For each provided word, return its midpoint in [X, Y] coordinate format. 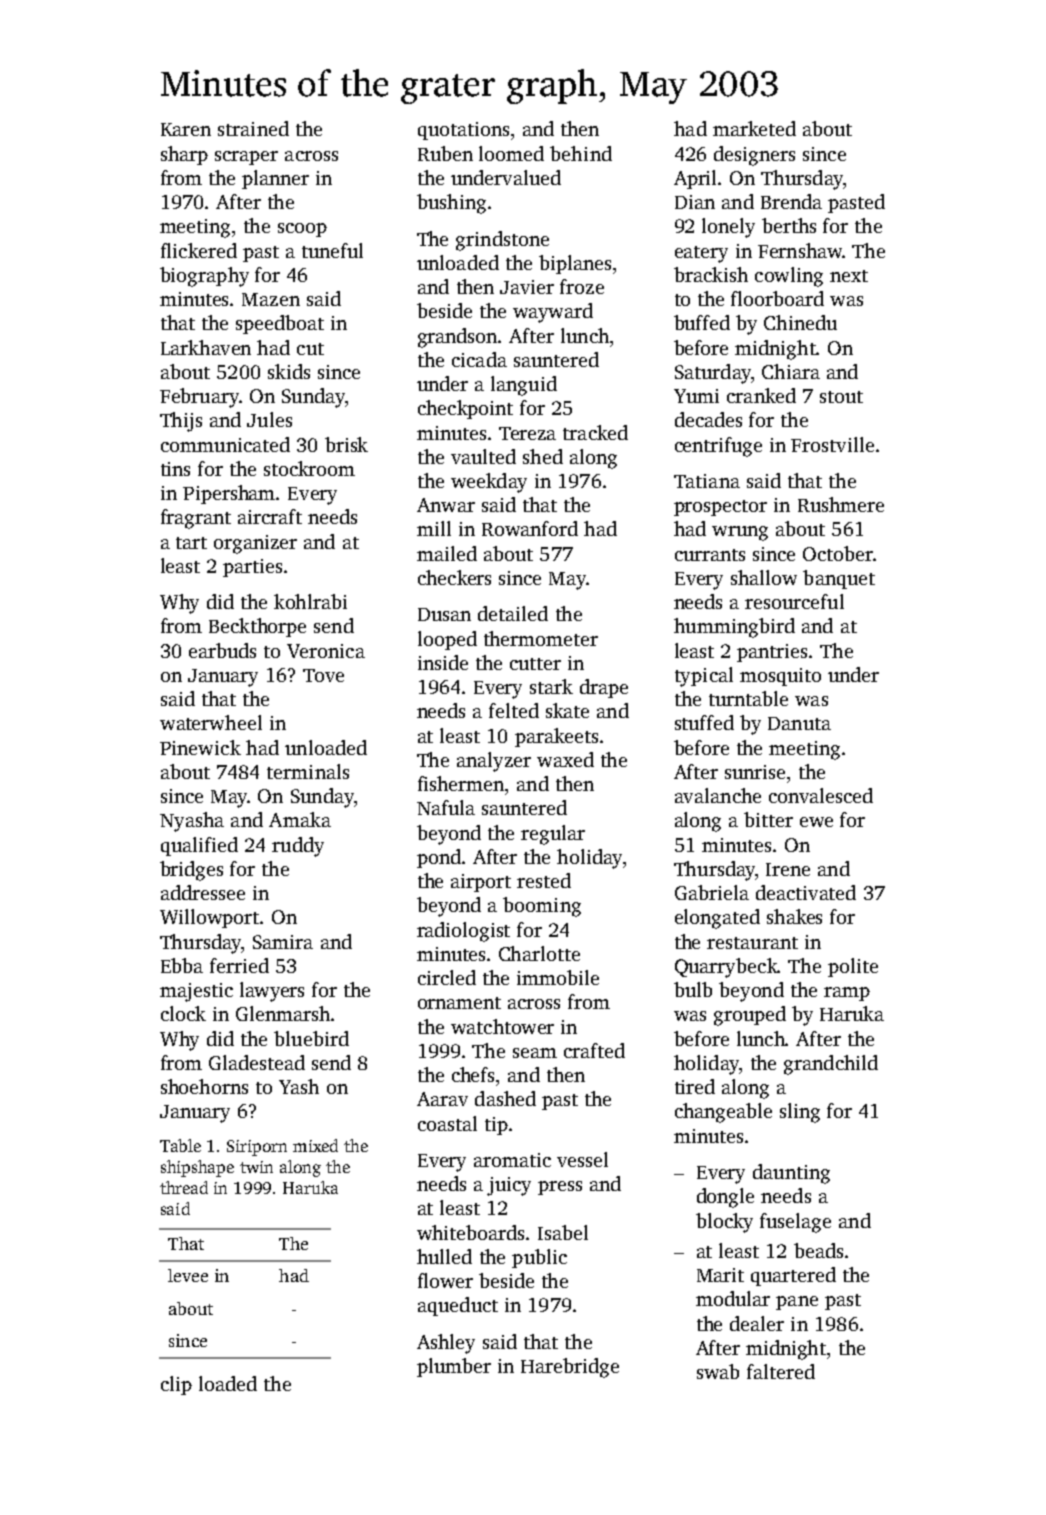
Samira [283, 942]
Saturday [713, 374]
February [199, 398]
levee [188, 1275]
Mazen [271, 299]
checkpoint [465, 409]
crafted [594, 1050]
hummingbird [734, 628]
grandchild [831, 1065]
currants [710, 555]
